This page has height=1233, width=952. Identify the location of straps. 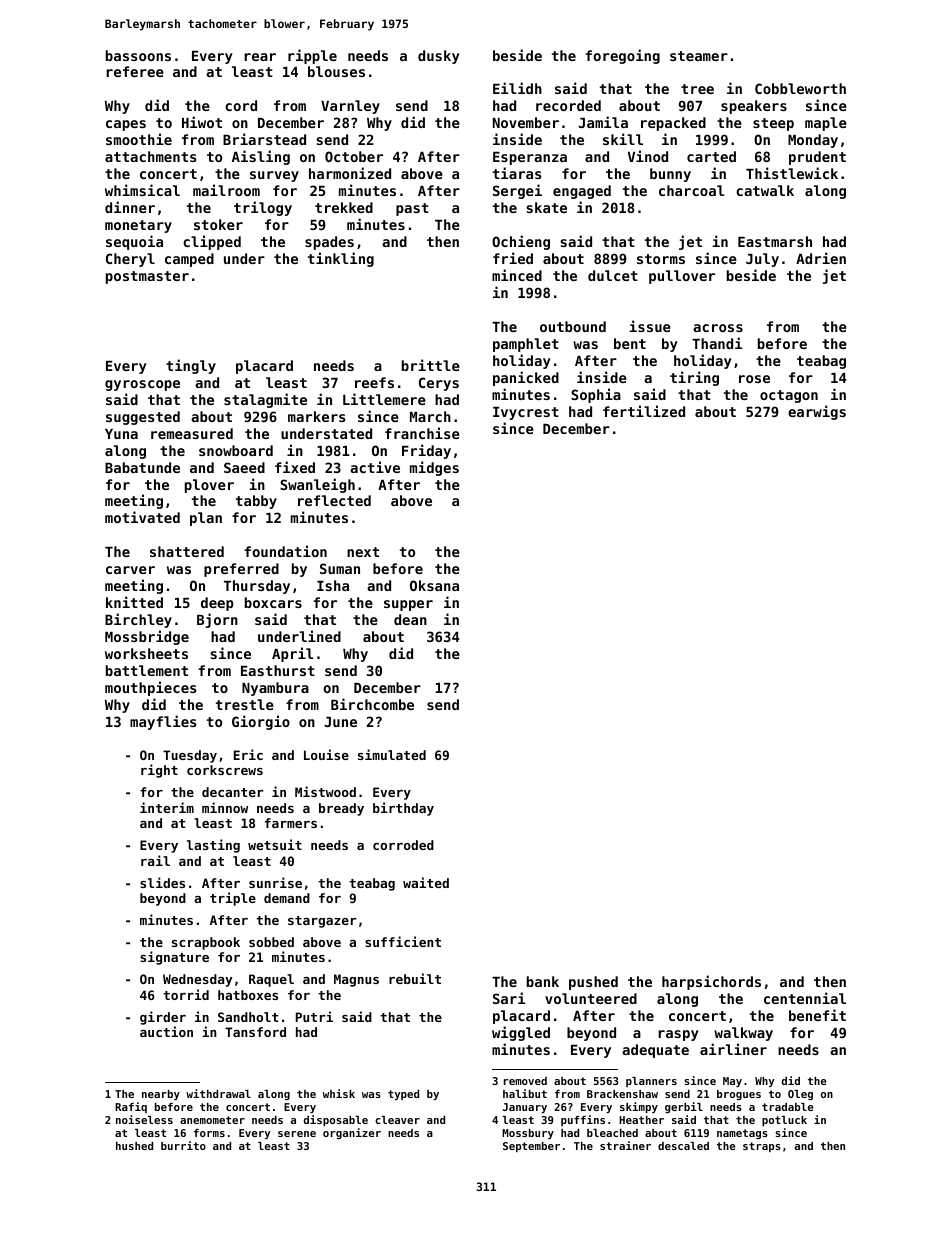
(762, 1147).
